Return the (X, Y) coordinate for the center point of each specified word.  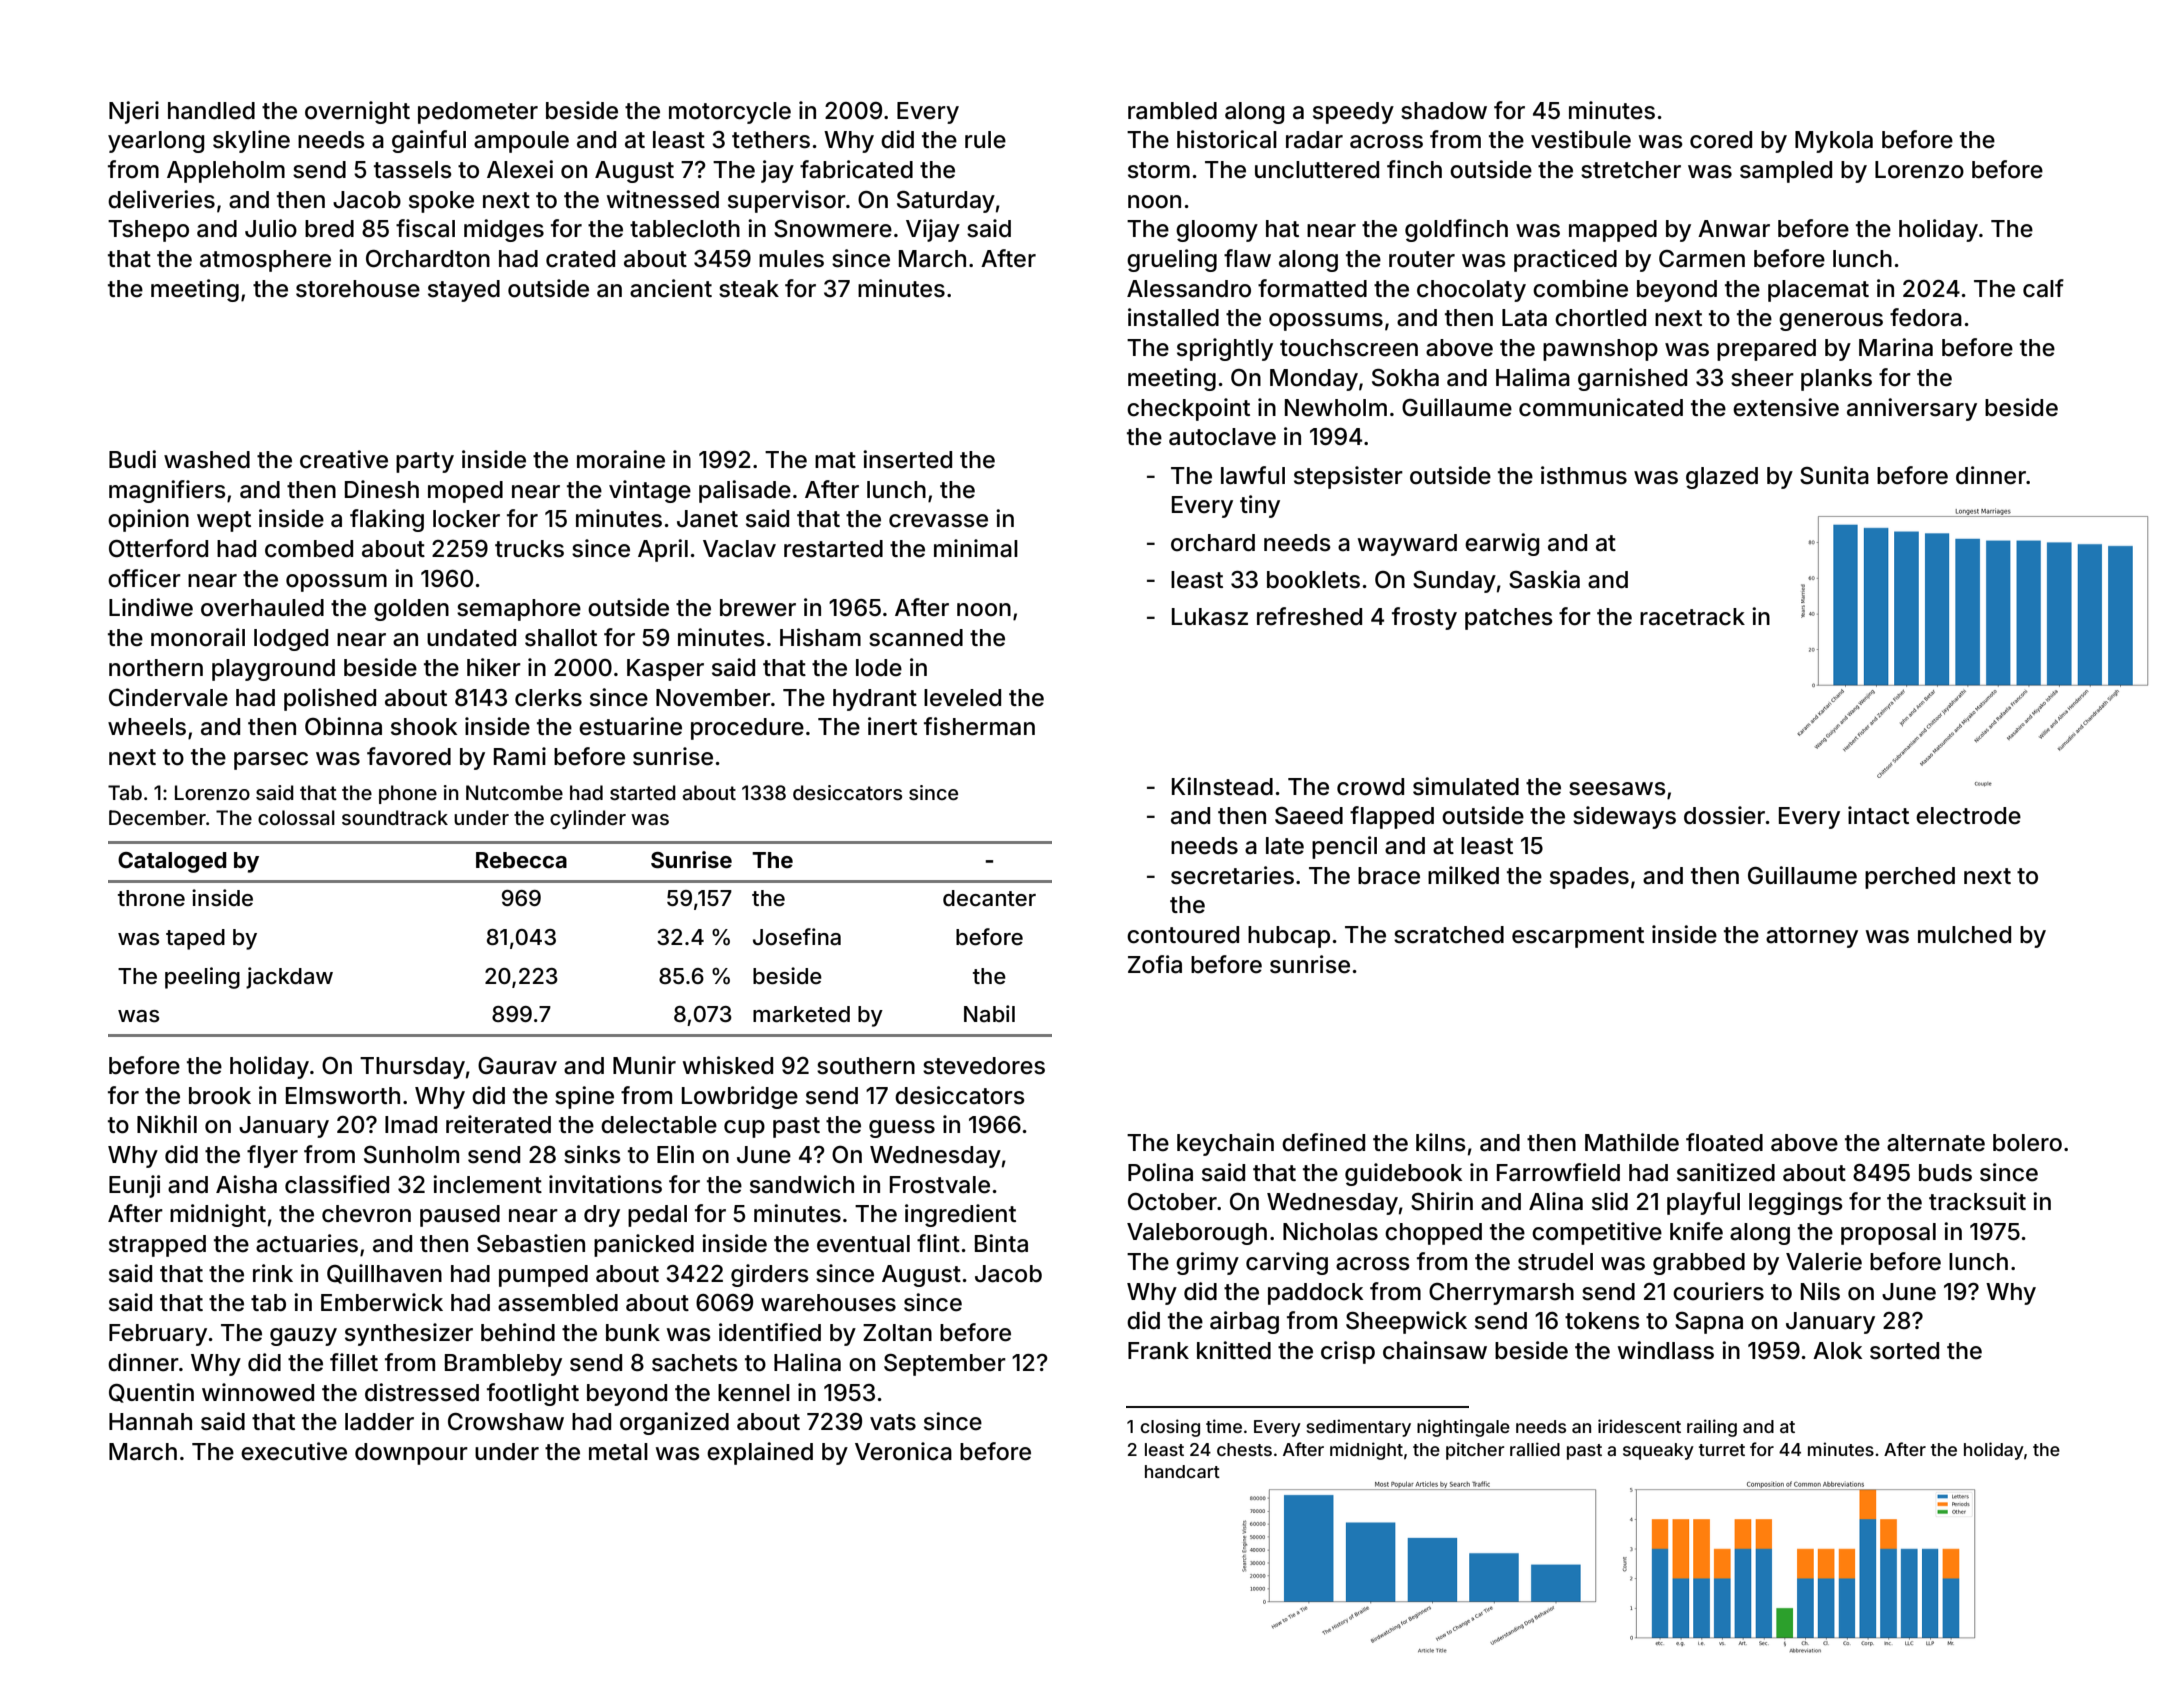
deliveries (161, 199)
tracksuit (1977, 1201)
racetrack (1692, 617)
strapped (157, 1246)
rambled (1172, 111)
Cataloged (172, 862)
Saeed (1309, 816)
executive (294, 1451)
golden (411, 610)
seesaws (1617, 789)
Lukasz (1210, 617)
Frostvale (940, 1185)
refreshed (1309, 616)
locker (466, 519)
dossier (1724, 815)
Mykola (1834, 142)
